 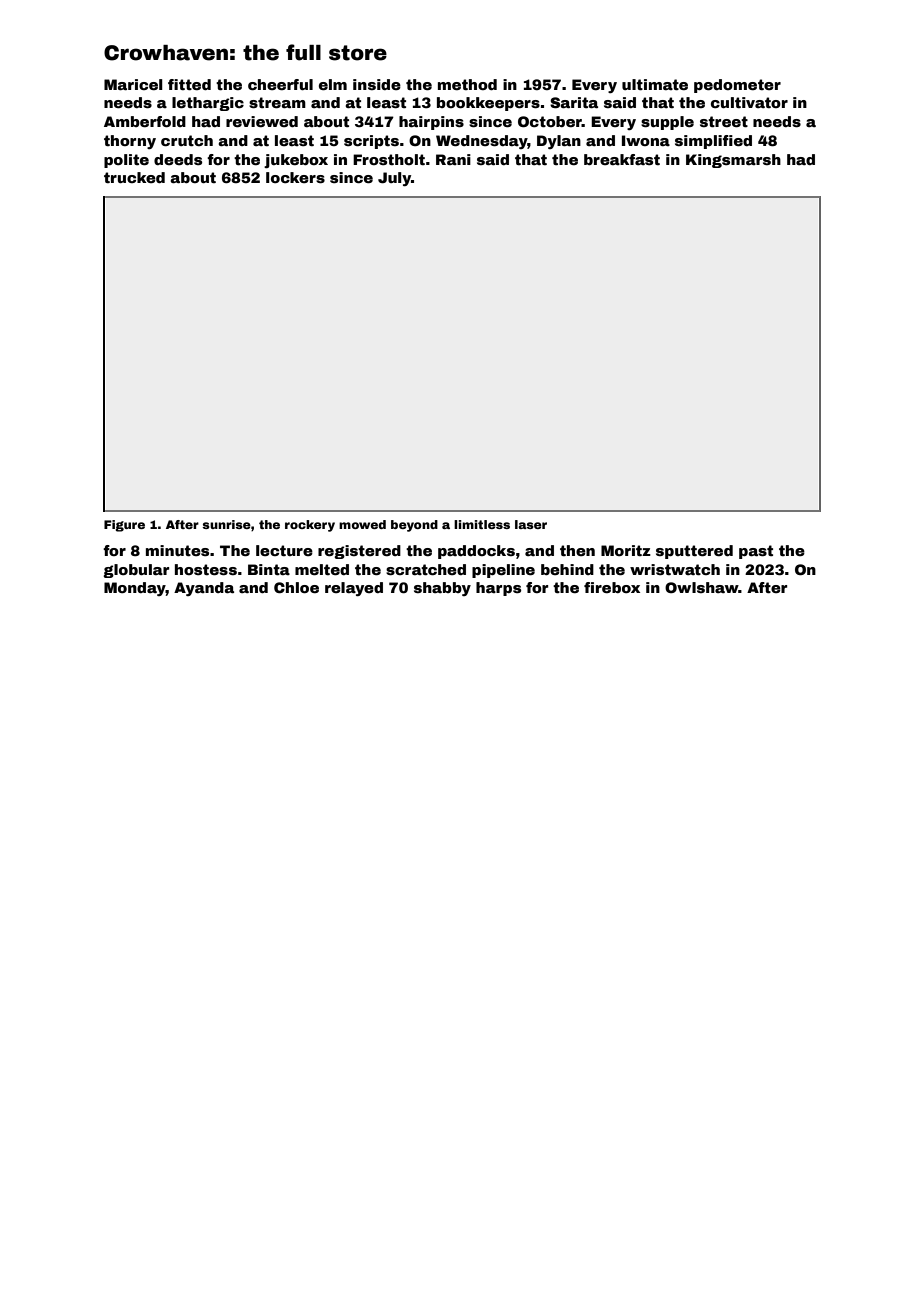 I want to click on lockers, so click(x=295, y=177).
